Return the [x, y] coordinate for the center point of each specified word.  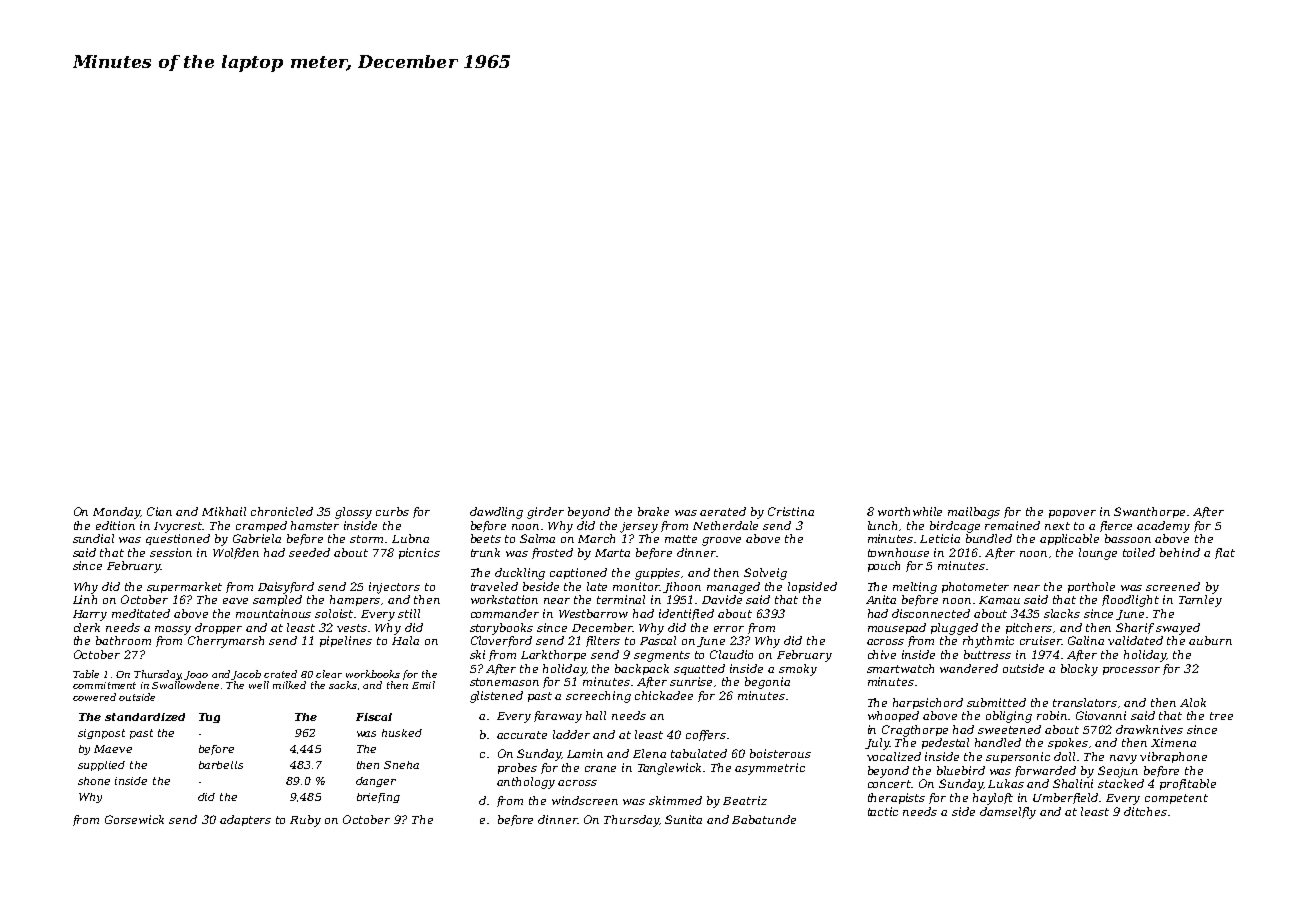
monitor [636, 586]
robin [1052, 715]
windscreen [585, 800]
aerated [723, 511]
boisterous [780, 753]
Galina [1086, 640]
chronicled [282, 511]
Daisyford [286, 588]
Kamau [999, 600]
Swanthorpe [1149, 512]
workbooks [373, 674]
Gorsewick [134, 819]
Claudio [731, 654]
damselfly [1008, 813]
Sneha [401, 765]
